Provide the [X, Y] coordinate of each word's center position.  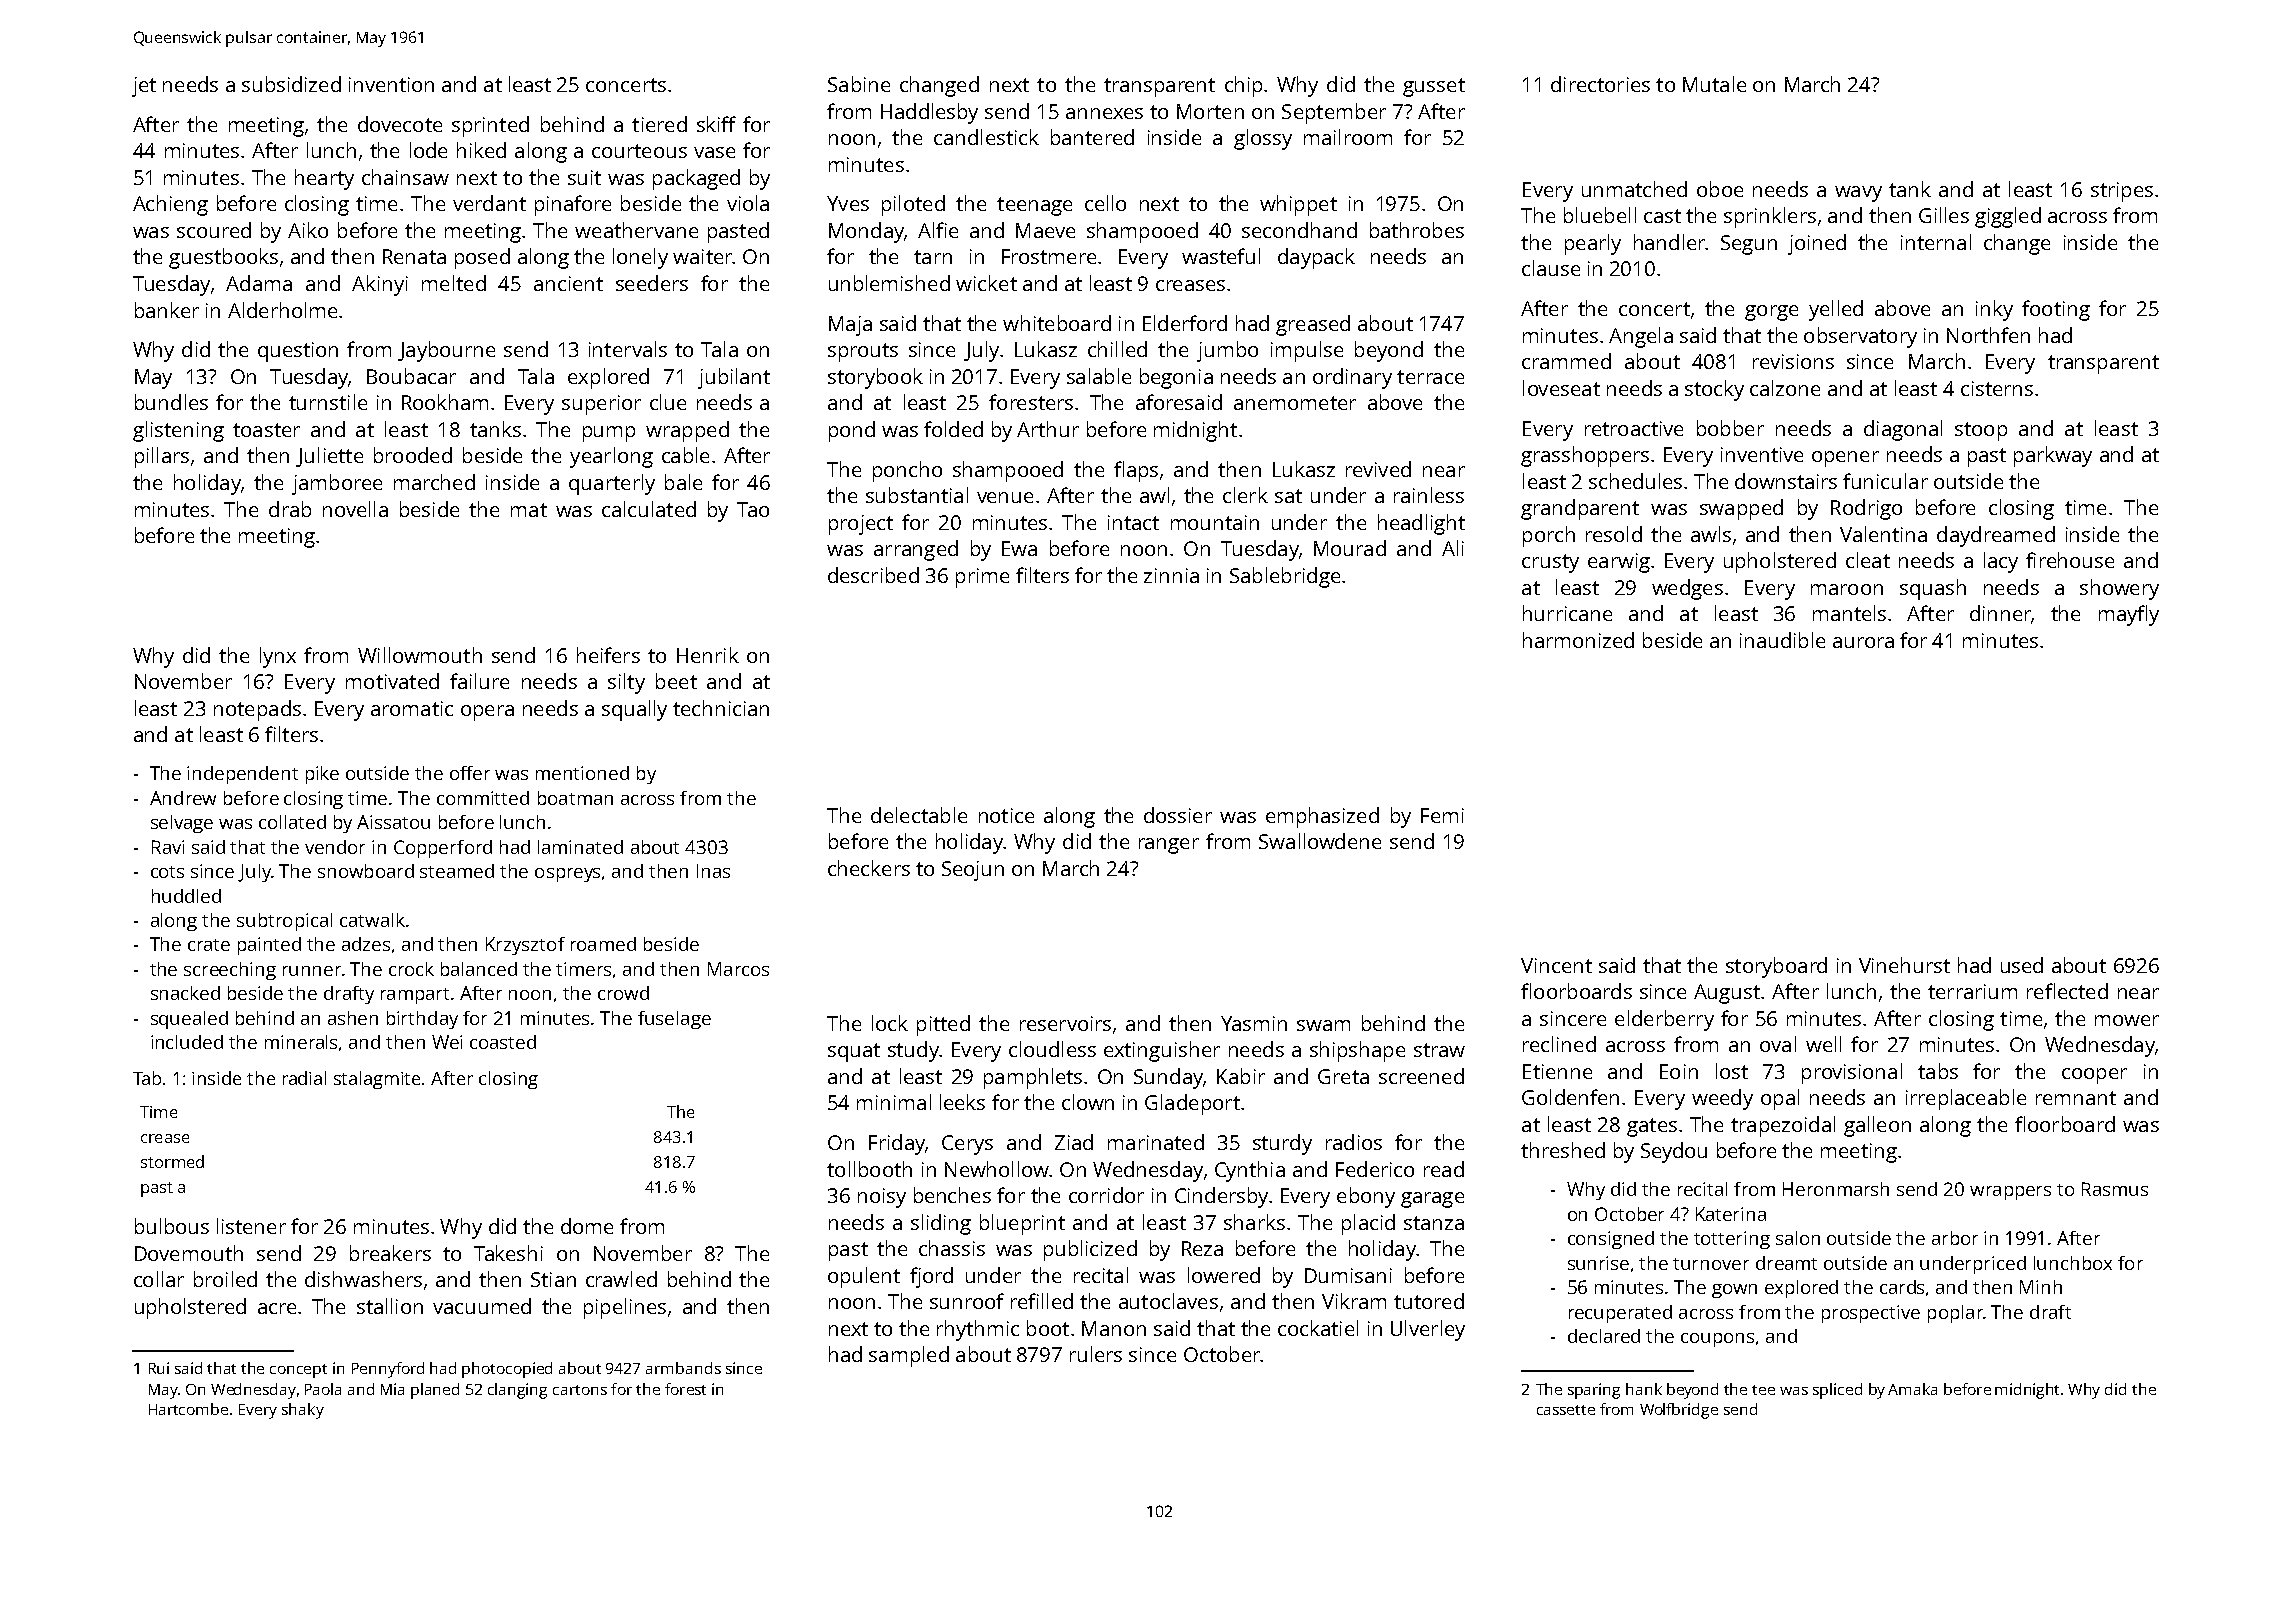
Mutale [1714, 84]
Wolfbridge [1679, 1411]
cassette [1566, 1410]
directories [1600, 84]
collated [292, 822]
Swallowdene [1320, 841]
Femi [1442, 815]
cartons [580, 1390]
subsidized [291, 84]
